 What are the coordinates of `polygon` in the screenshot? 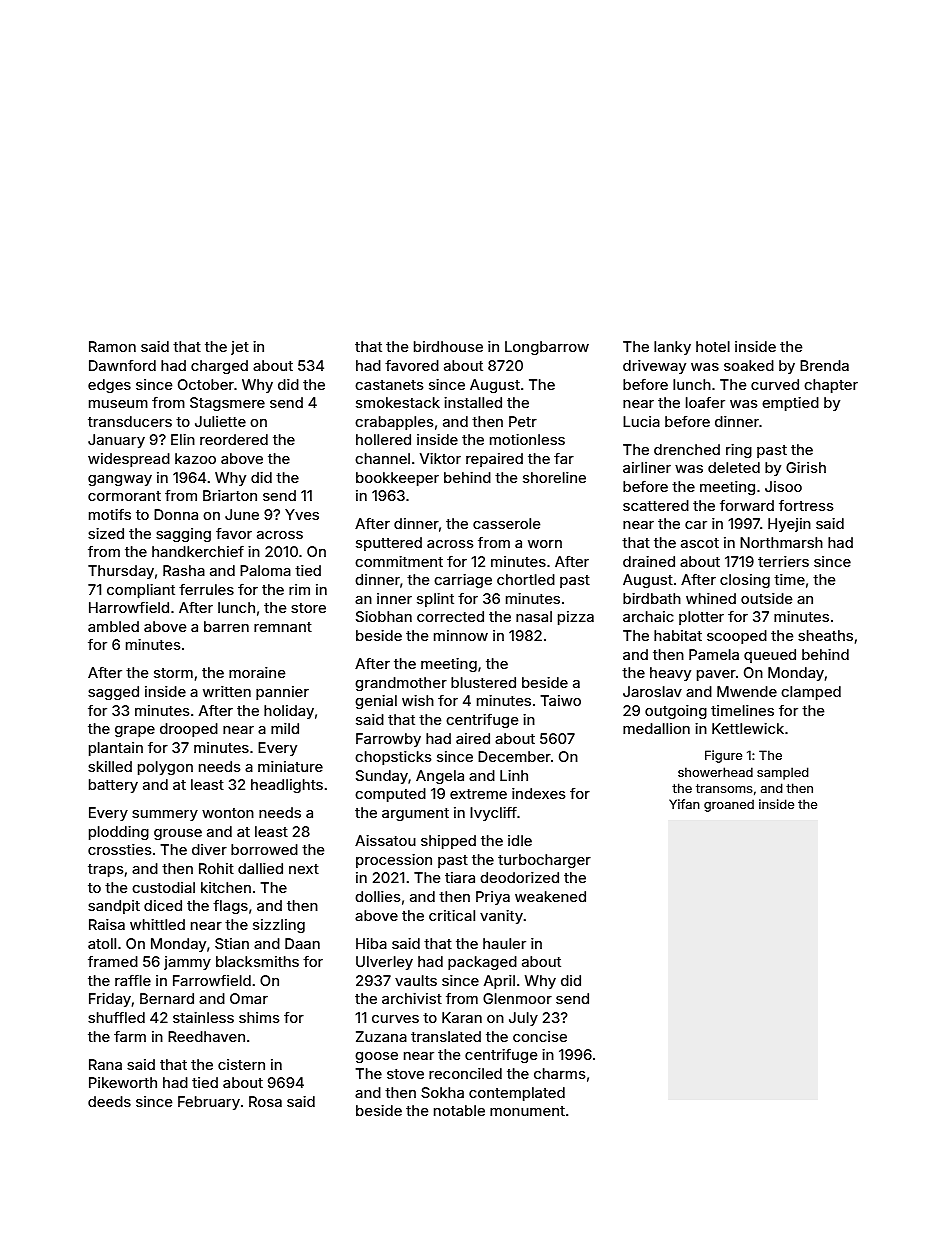 It's located at (165, 768).
